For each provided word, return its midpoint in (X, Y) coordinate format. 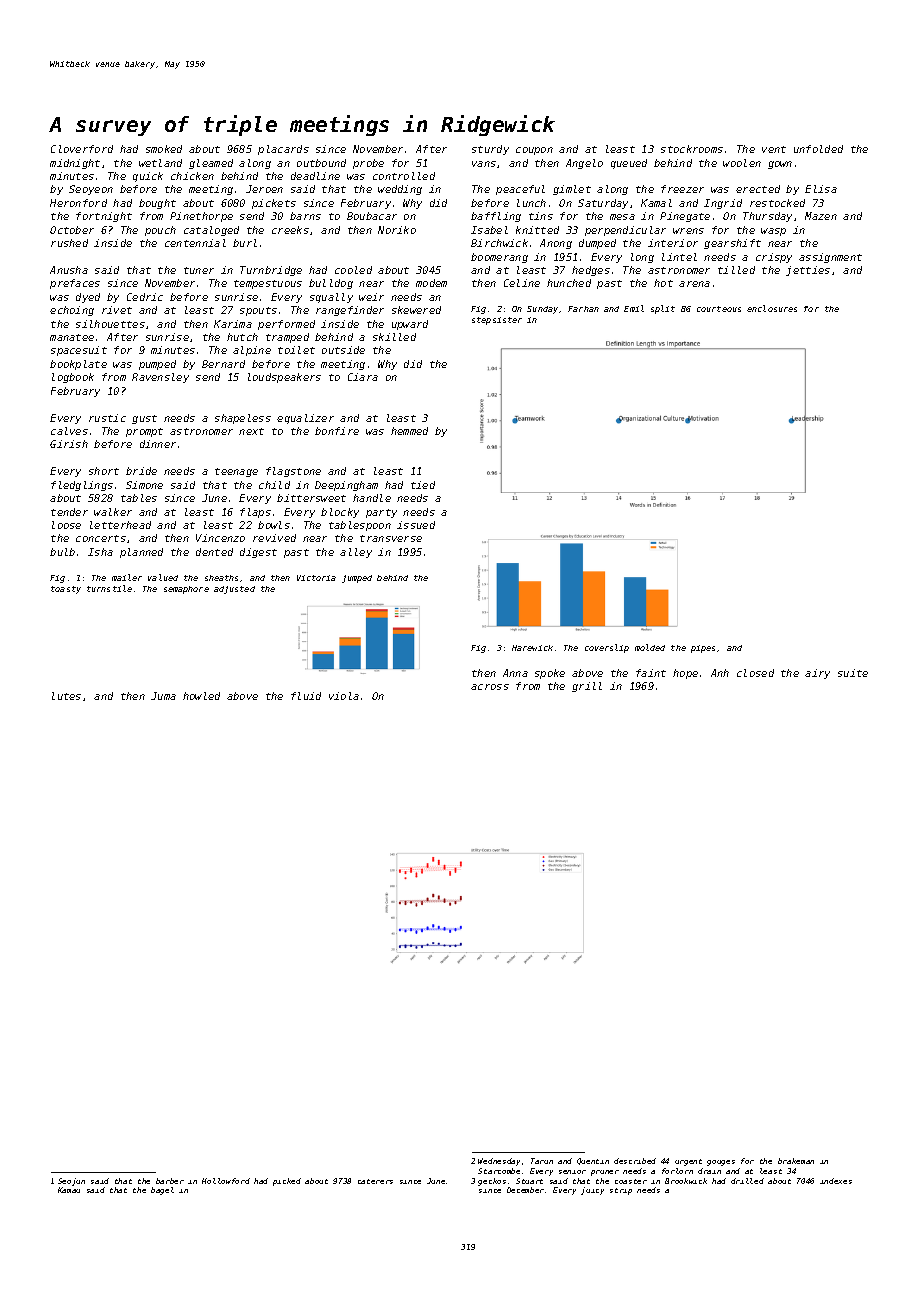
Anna (515, 673)
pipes (703, 649)
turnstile (109, 588)
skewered (416, 310)
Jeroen (264, 189)
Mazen (821, 216)
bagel (162, 1191)
